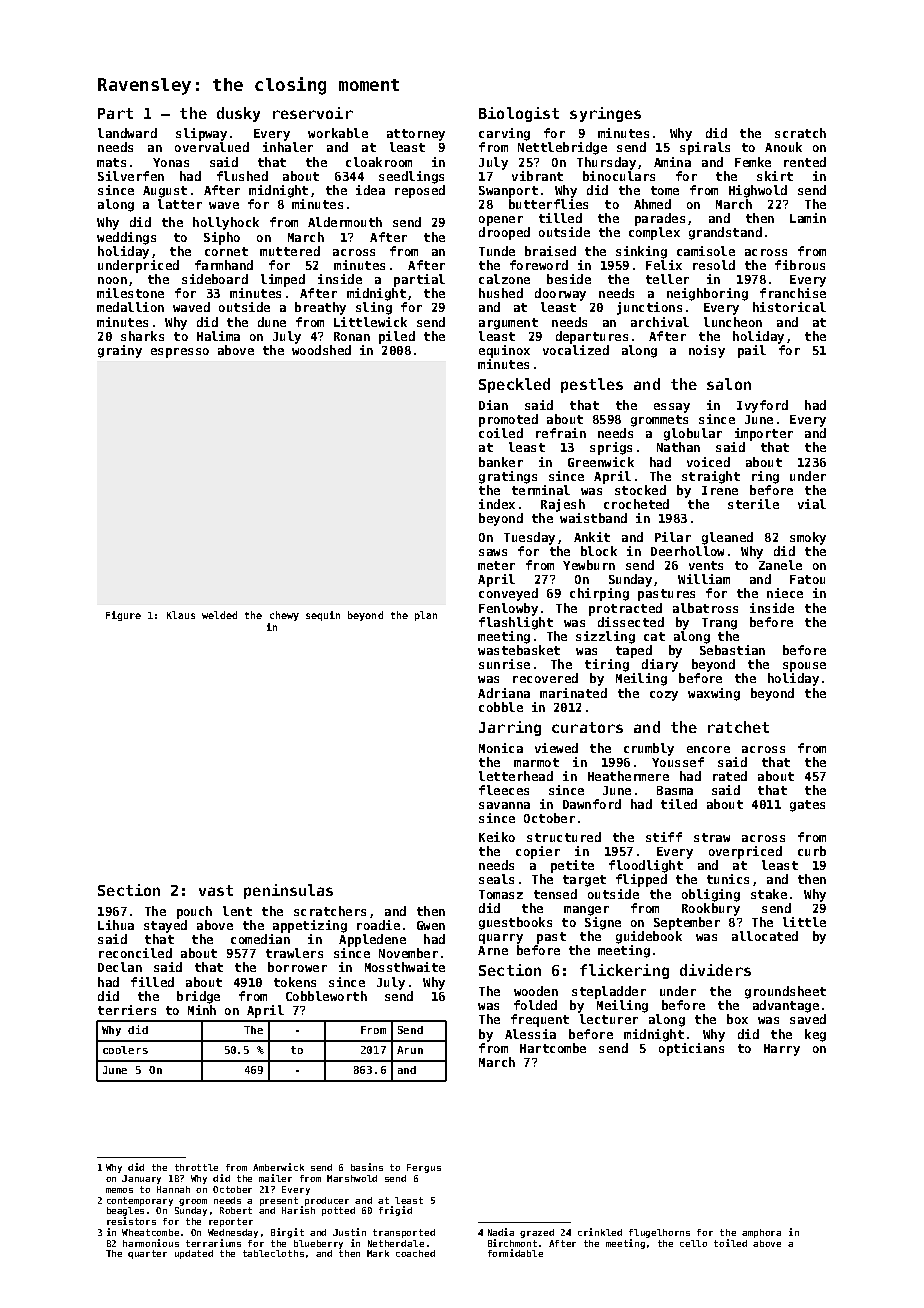 The image size is (924, 1308). What do you see at coordinates (123, 616) in the image?
I see `Figure` at bounding box center [123, 616].
